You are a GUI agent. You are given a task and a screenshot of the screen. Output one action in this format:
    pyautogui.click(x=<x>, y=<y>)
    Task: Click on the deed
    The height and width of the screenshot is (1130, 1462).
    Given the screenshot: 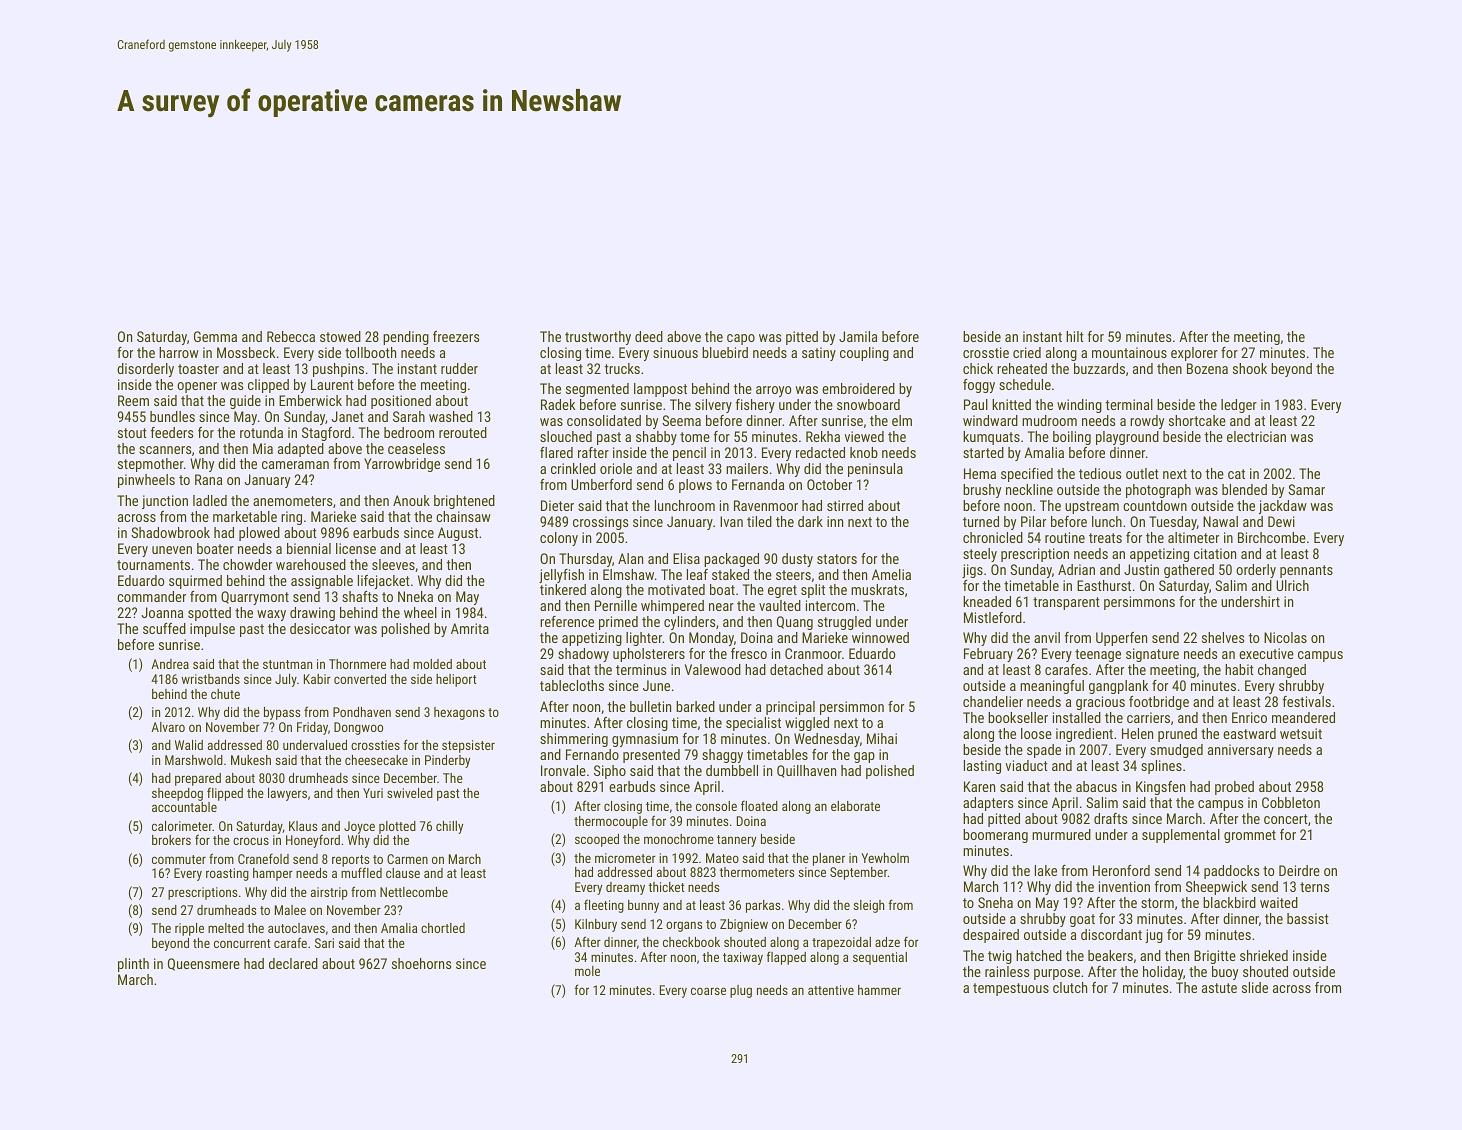 What is the action you would take?
    pyautogui.click(x=649, y=336)
